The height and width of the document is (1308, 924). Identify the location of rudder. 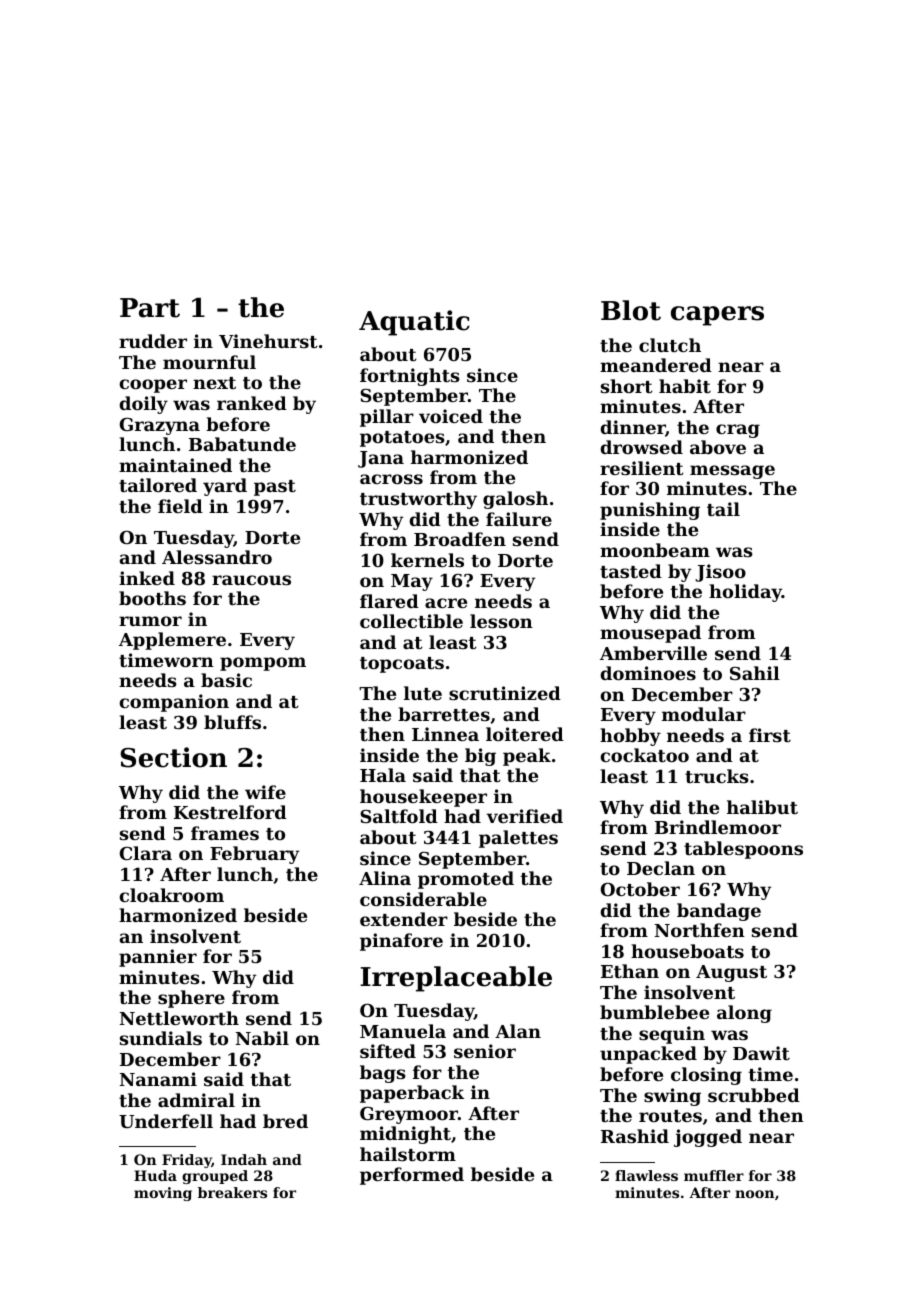
(153, 341).
